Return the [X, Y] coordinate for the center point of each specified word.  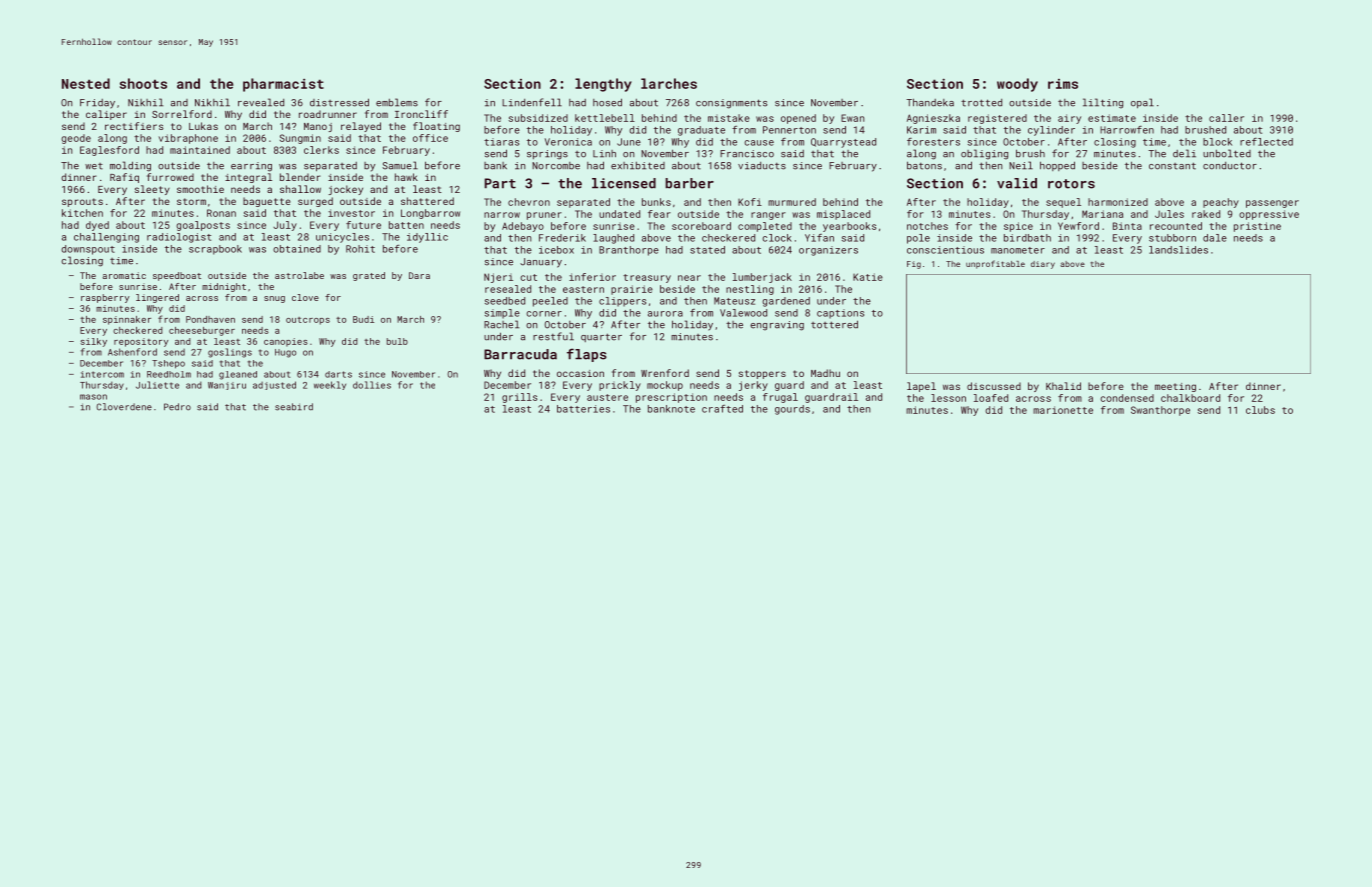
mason [93, 397]
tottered [834, 324]
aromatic [124, 275]
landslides [1178, 250]
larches [669, 83]
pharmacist [283, 85]
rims [1063, 84]
